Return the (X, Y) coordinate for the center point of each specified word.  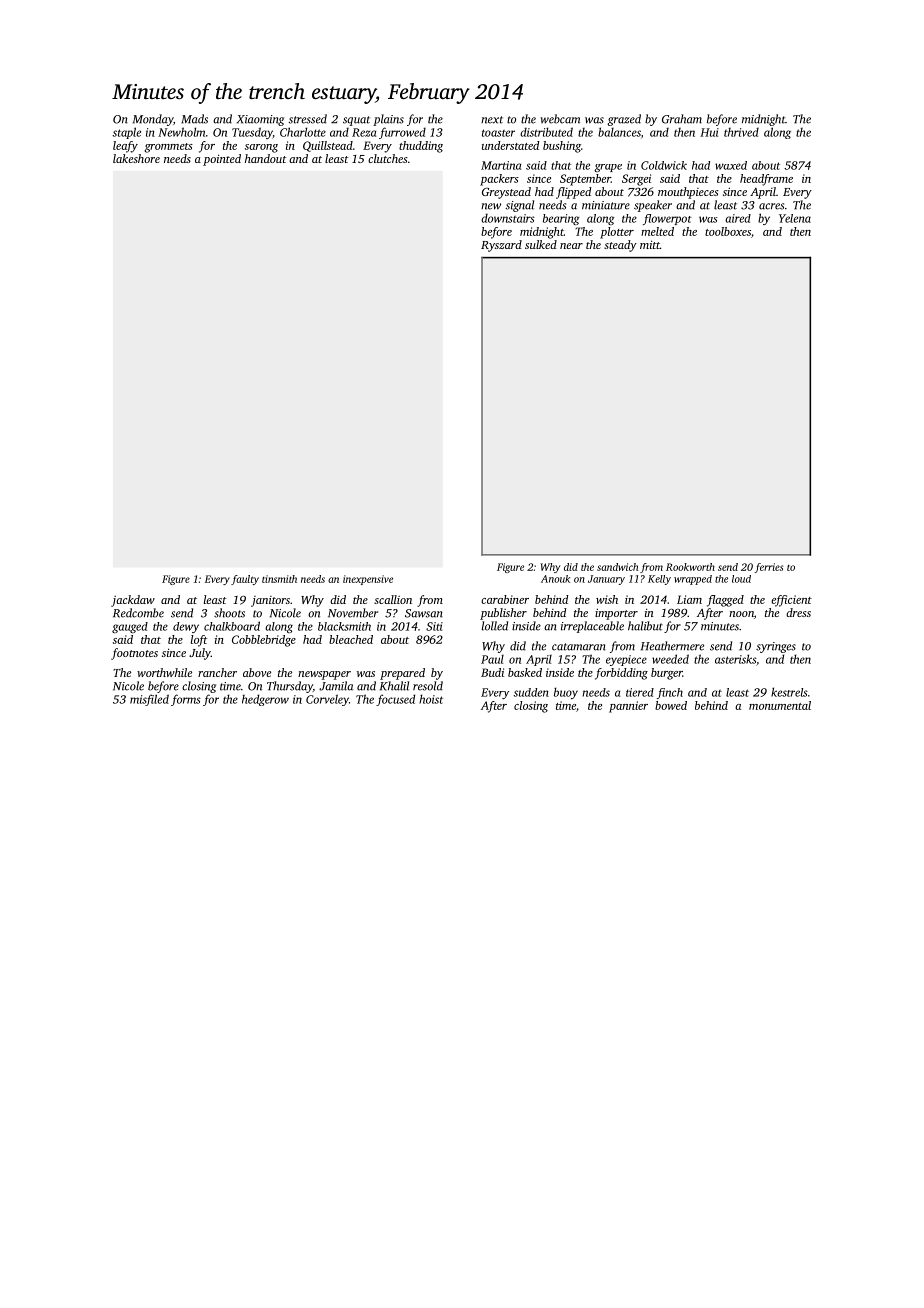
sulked (541, 244)
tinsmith (279, 579)
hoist (431, 699)
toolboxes (728, 231)
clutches (387, 158)
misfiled (149, 700)
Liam (689, 599)
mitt (650, 244)
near (571, 246)
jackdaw (133, 601)
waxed (731, 165)
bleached (351, 639)
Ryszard (501, 246)
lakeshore (136, 158)
